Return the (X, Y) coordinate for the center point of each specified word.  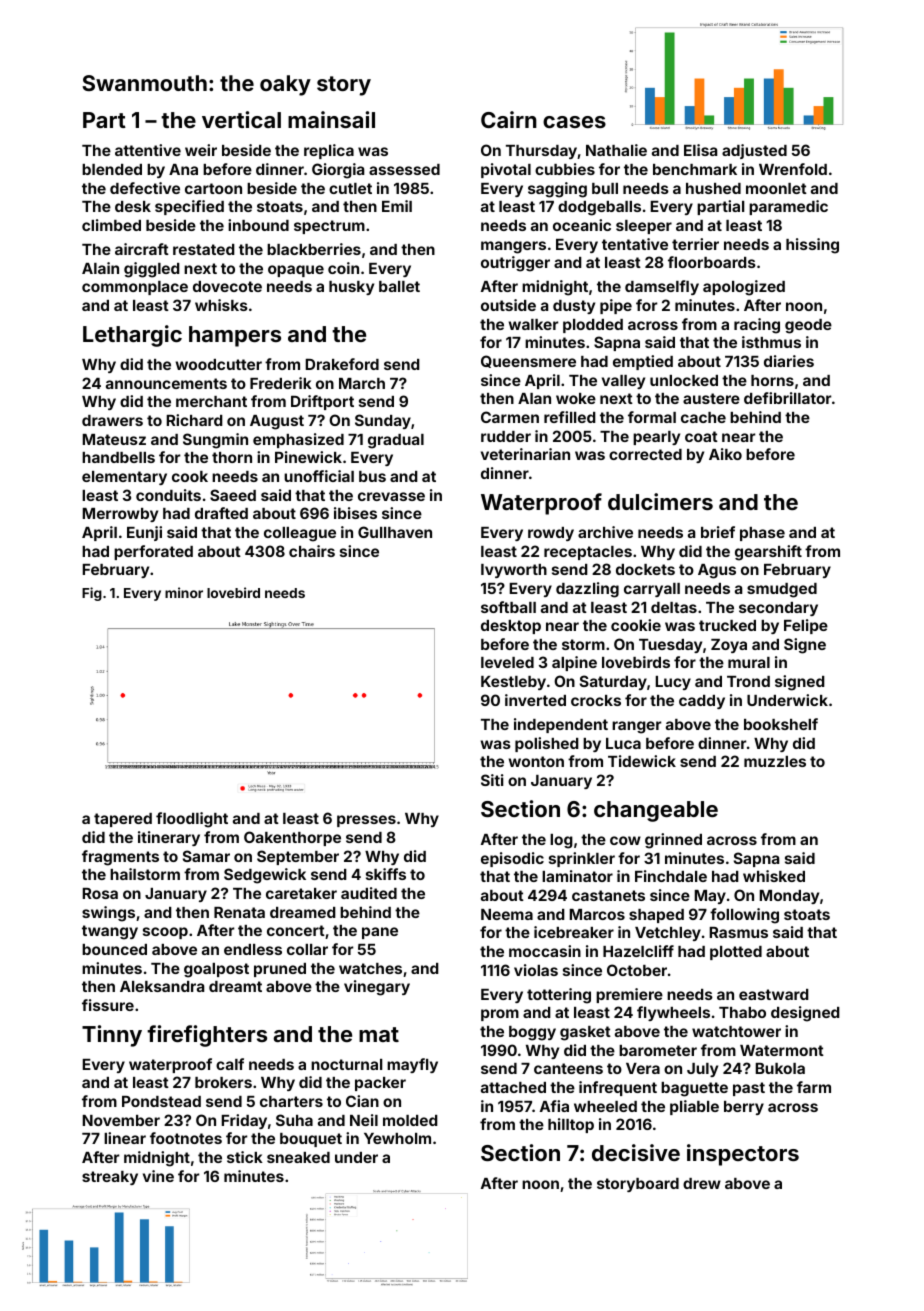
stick (245, 1157)
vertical (241, 119)
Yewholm (397, 1138)
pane (380, 933)
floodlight (192, 820)
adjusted (754, 151)
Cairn (509, 119)
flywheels (673, 1013)
